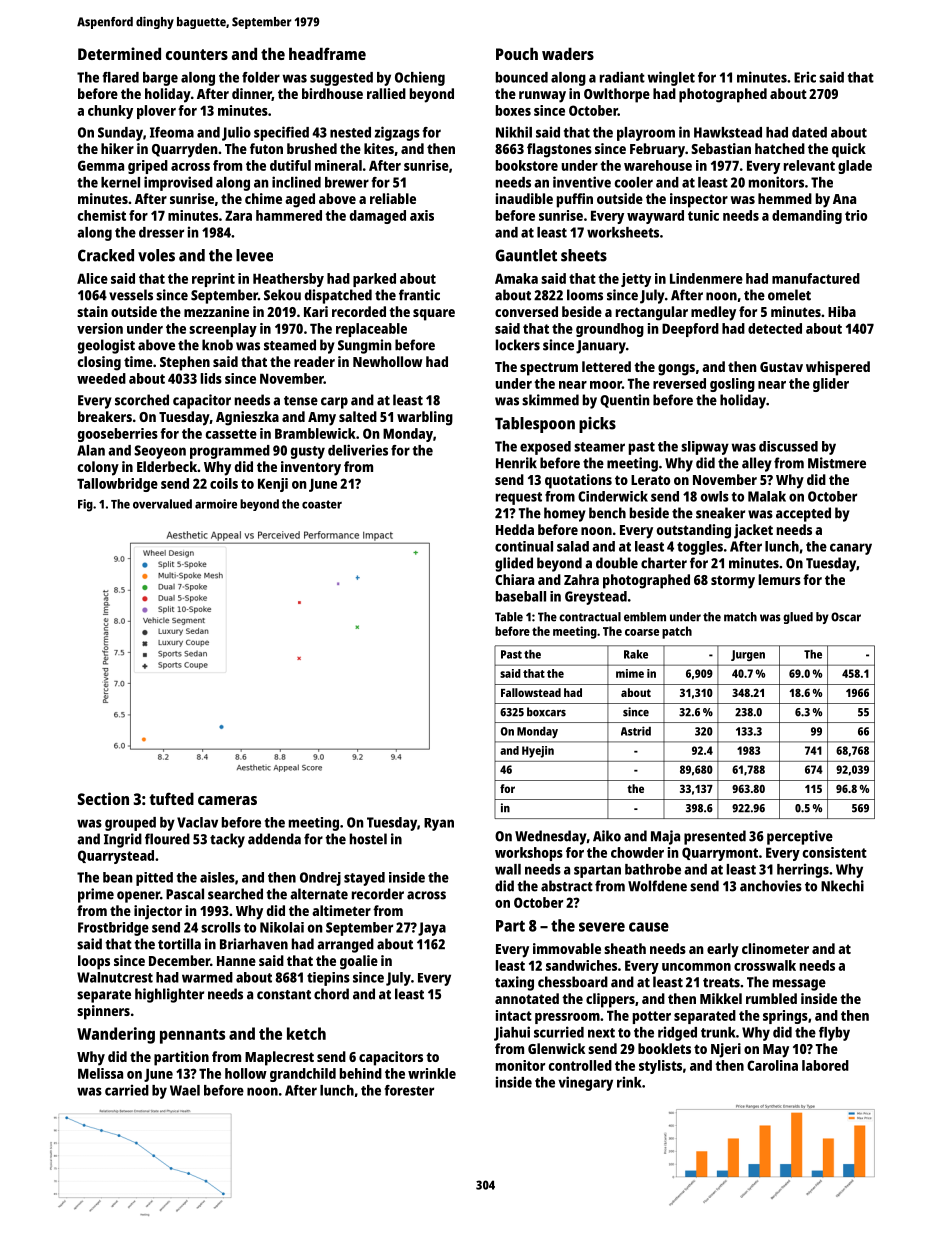 The width and height of the screenshot is (952, 1233). What do you see at coordinates (171, 798) in the screenshot?
I see `tufted` at bounding box center [171, 798].
